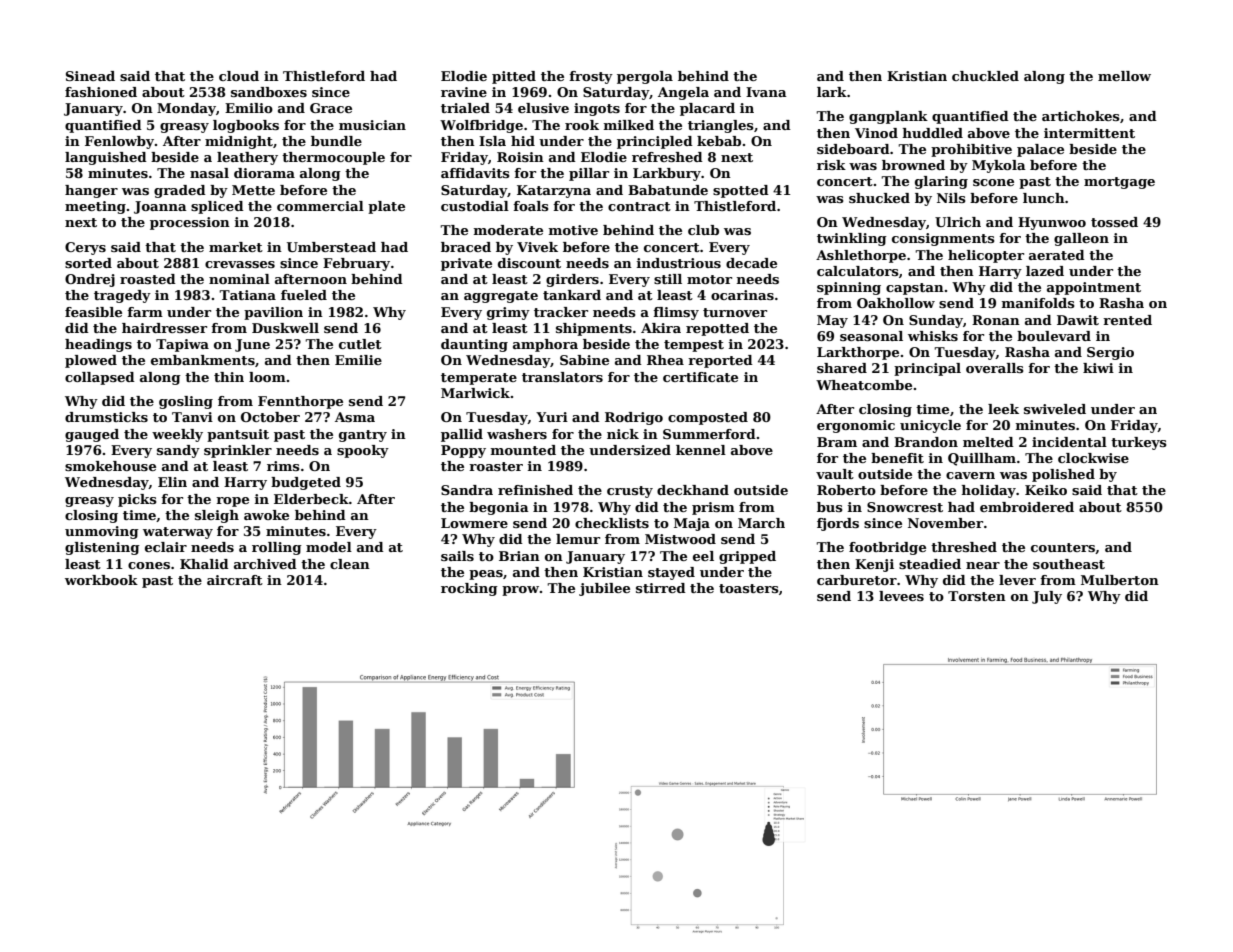  I want to click on ocarinas, so click(742, 295).
